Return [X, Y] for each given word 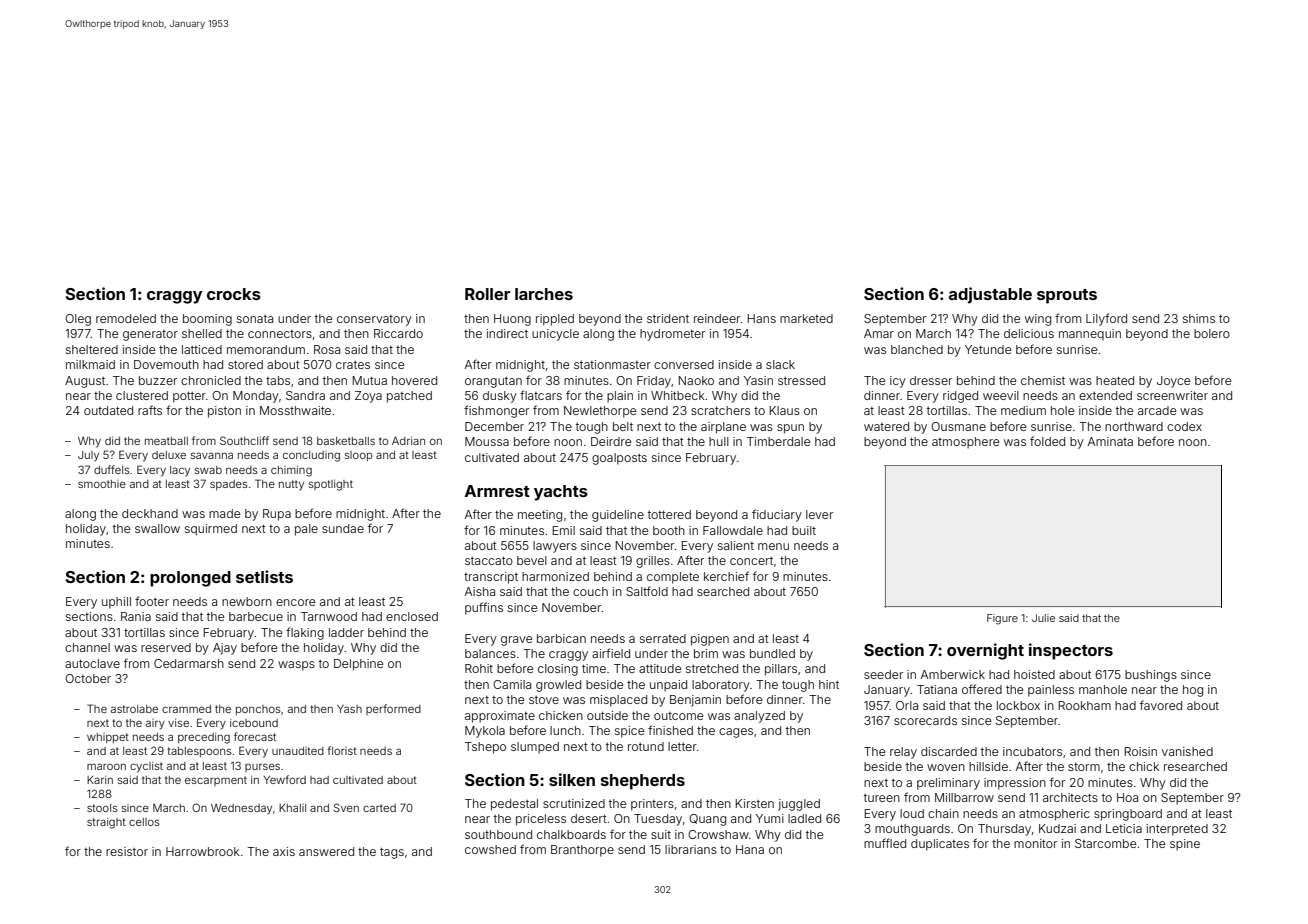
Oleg [78, 320]
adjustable [990, 295]
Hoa [1127, 797]
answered [326, 851]
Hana [750, 849]
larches [544, 294]
